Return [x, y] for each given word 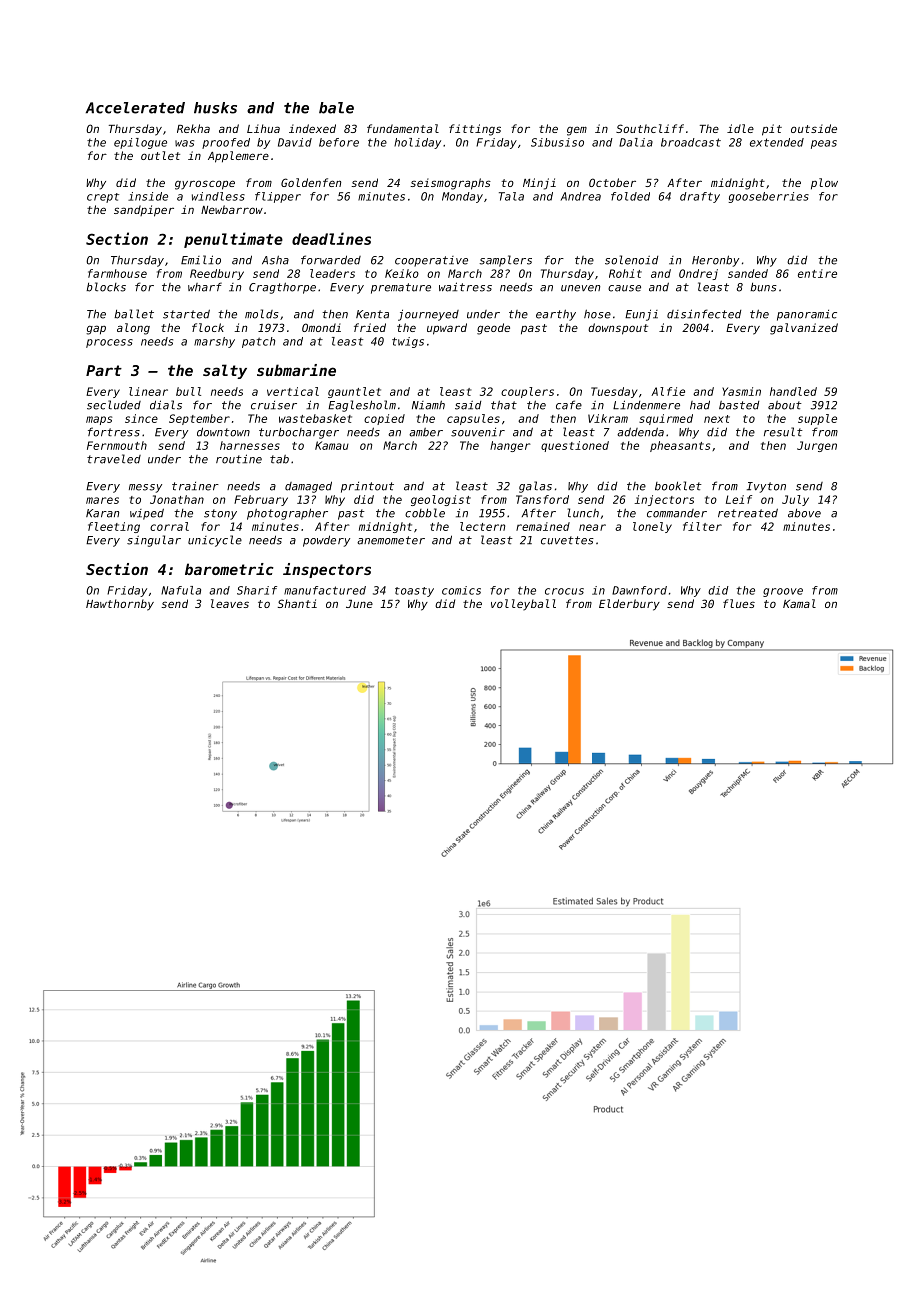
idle [740, 128]
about [785, 405]
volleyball [523, 605]
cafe [569, 405]
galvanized [804, 329]
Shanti [297, 603]
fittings [475, 130]
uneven [580, 288]
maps [99, 420]
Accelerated [135, 108]
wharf [205, 287]
